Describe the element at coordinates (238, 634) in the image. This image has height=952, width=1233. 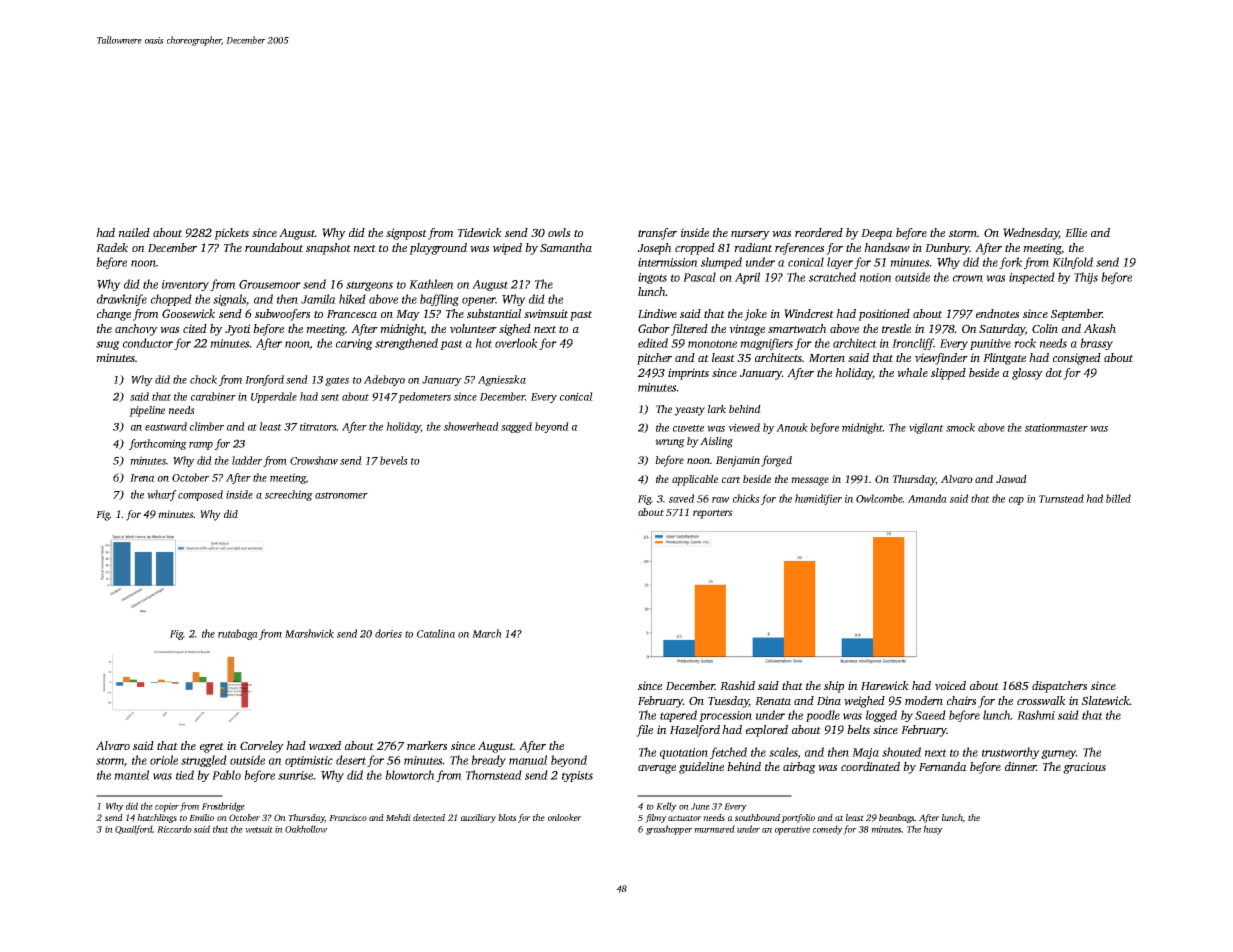
I see `rutabaga` at that location.
